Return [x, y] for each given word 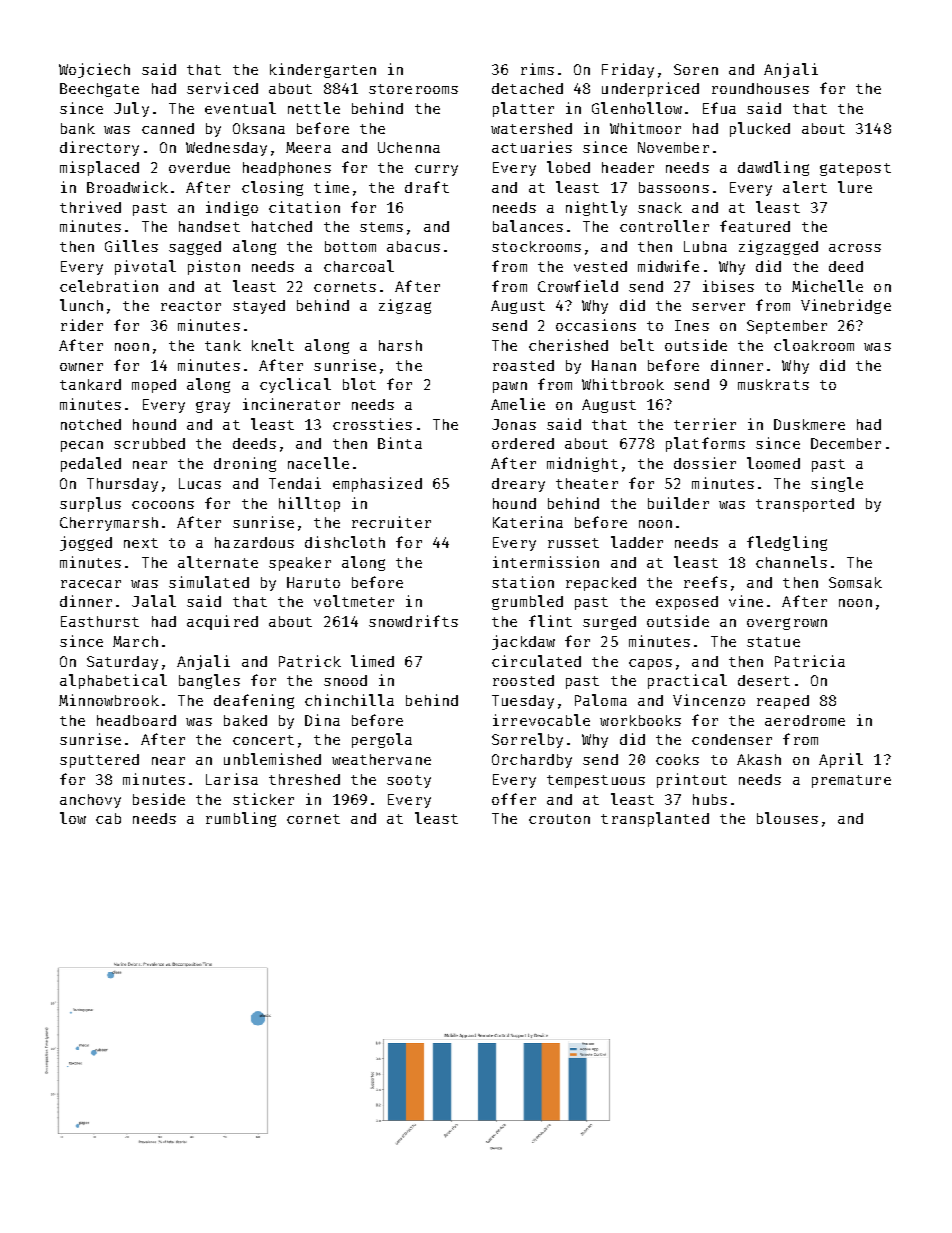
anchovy [90, 801]
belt [637, 345]
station [523, 582]
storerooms [413, 89]
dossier [705, 463]
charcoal [359, 266]
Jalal [154, 601]
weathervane [381, 759]
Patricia [810, 661]
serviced [222, 88]
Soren [696, 69]
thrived [90, 207]
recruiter [391, 522]
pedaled [91, 464]
